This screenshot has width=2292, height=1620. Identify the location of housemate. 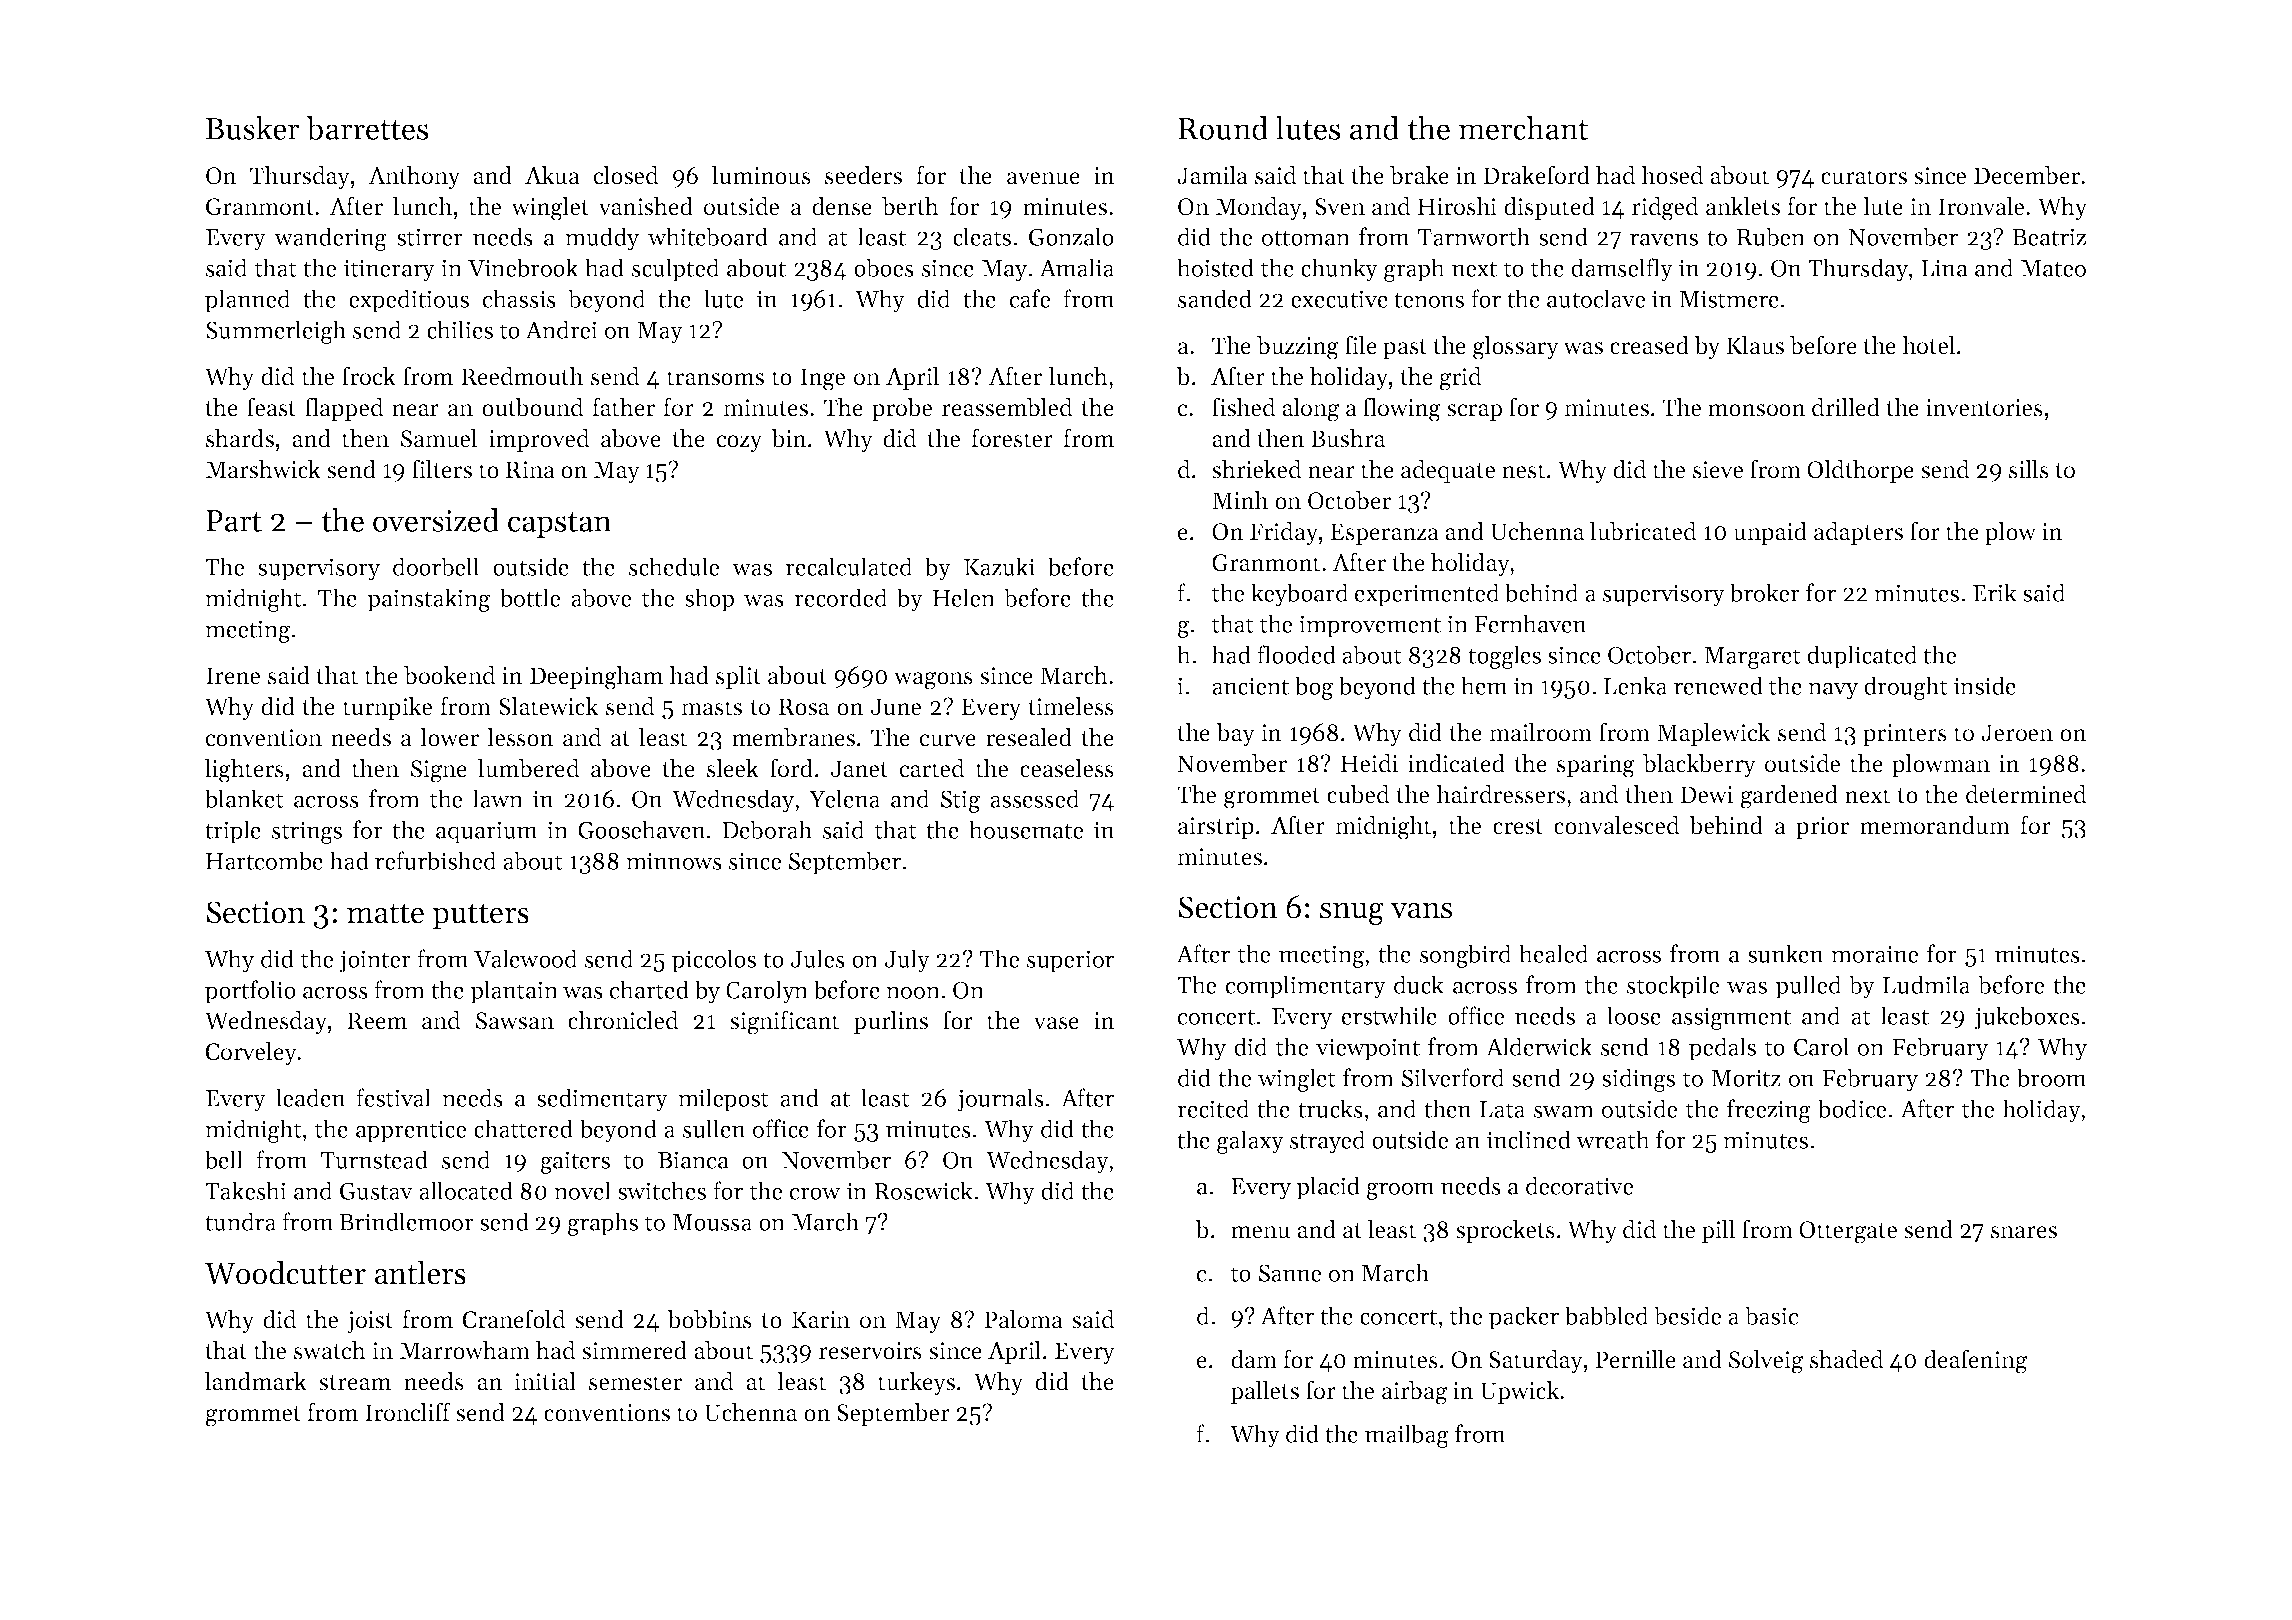
(1026, 829).
